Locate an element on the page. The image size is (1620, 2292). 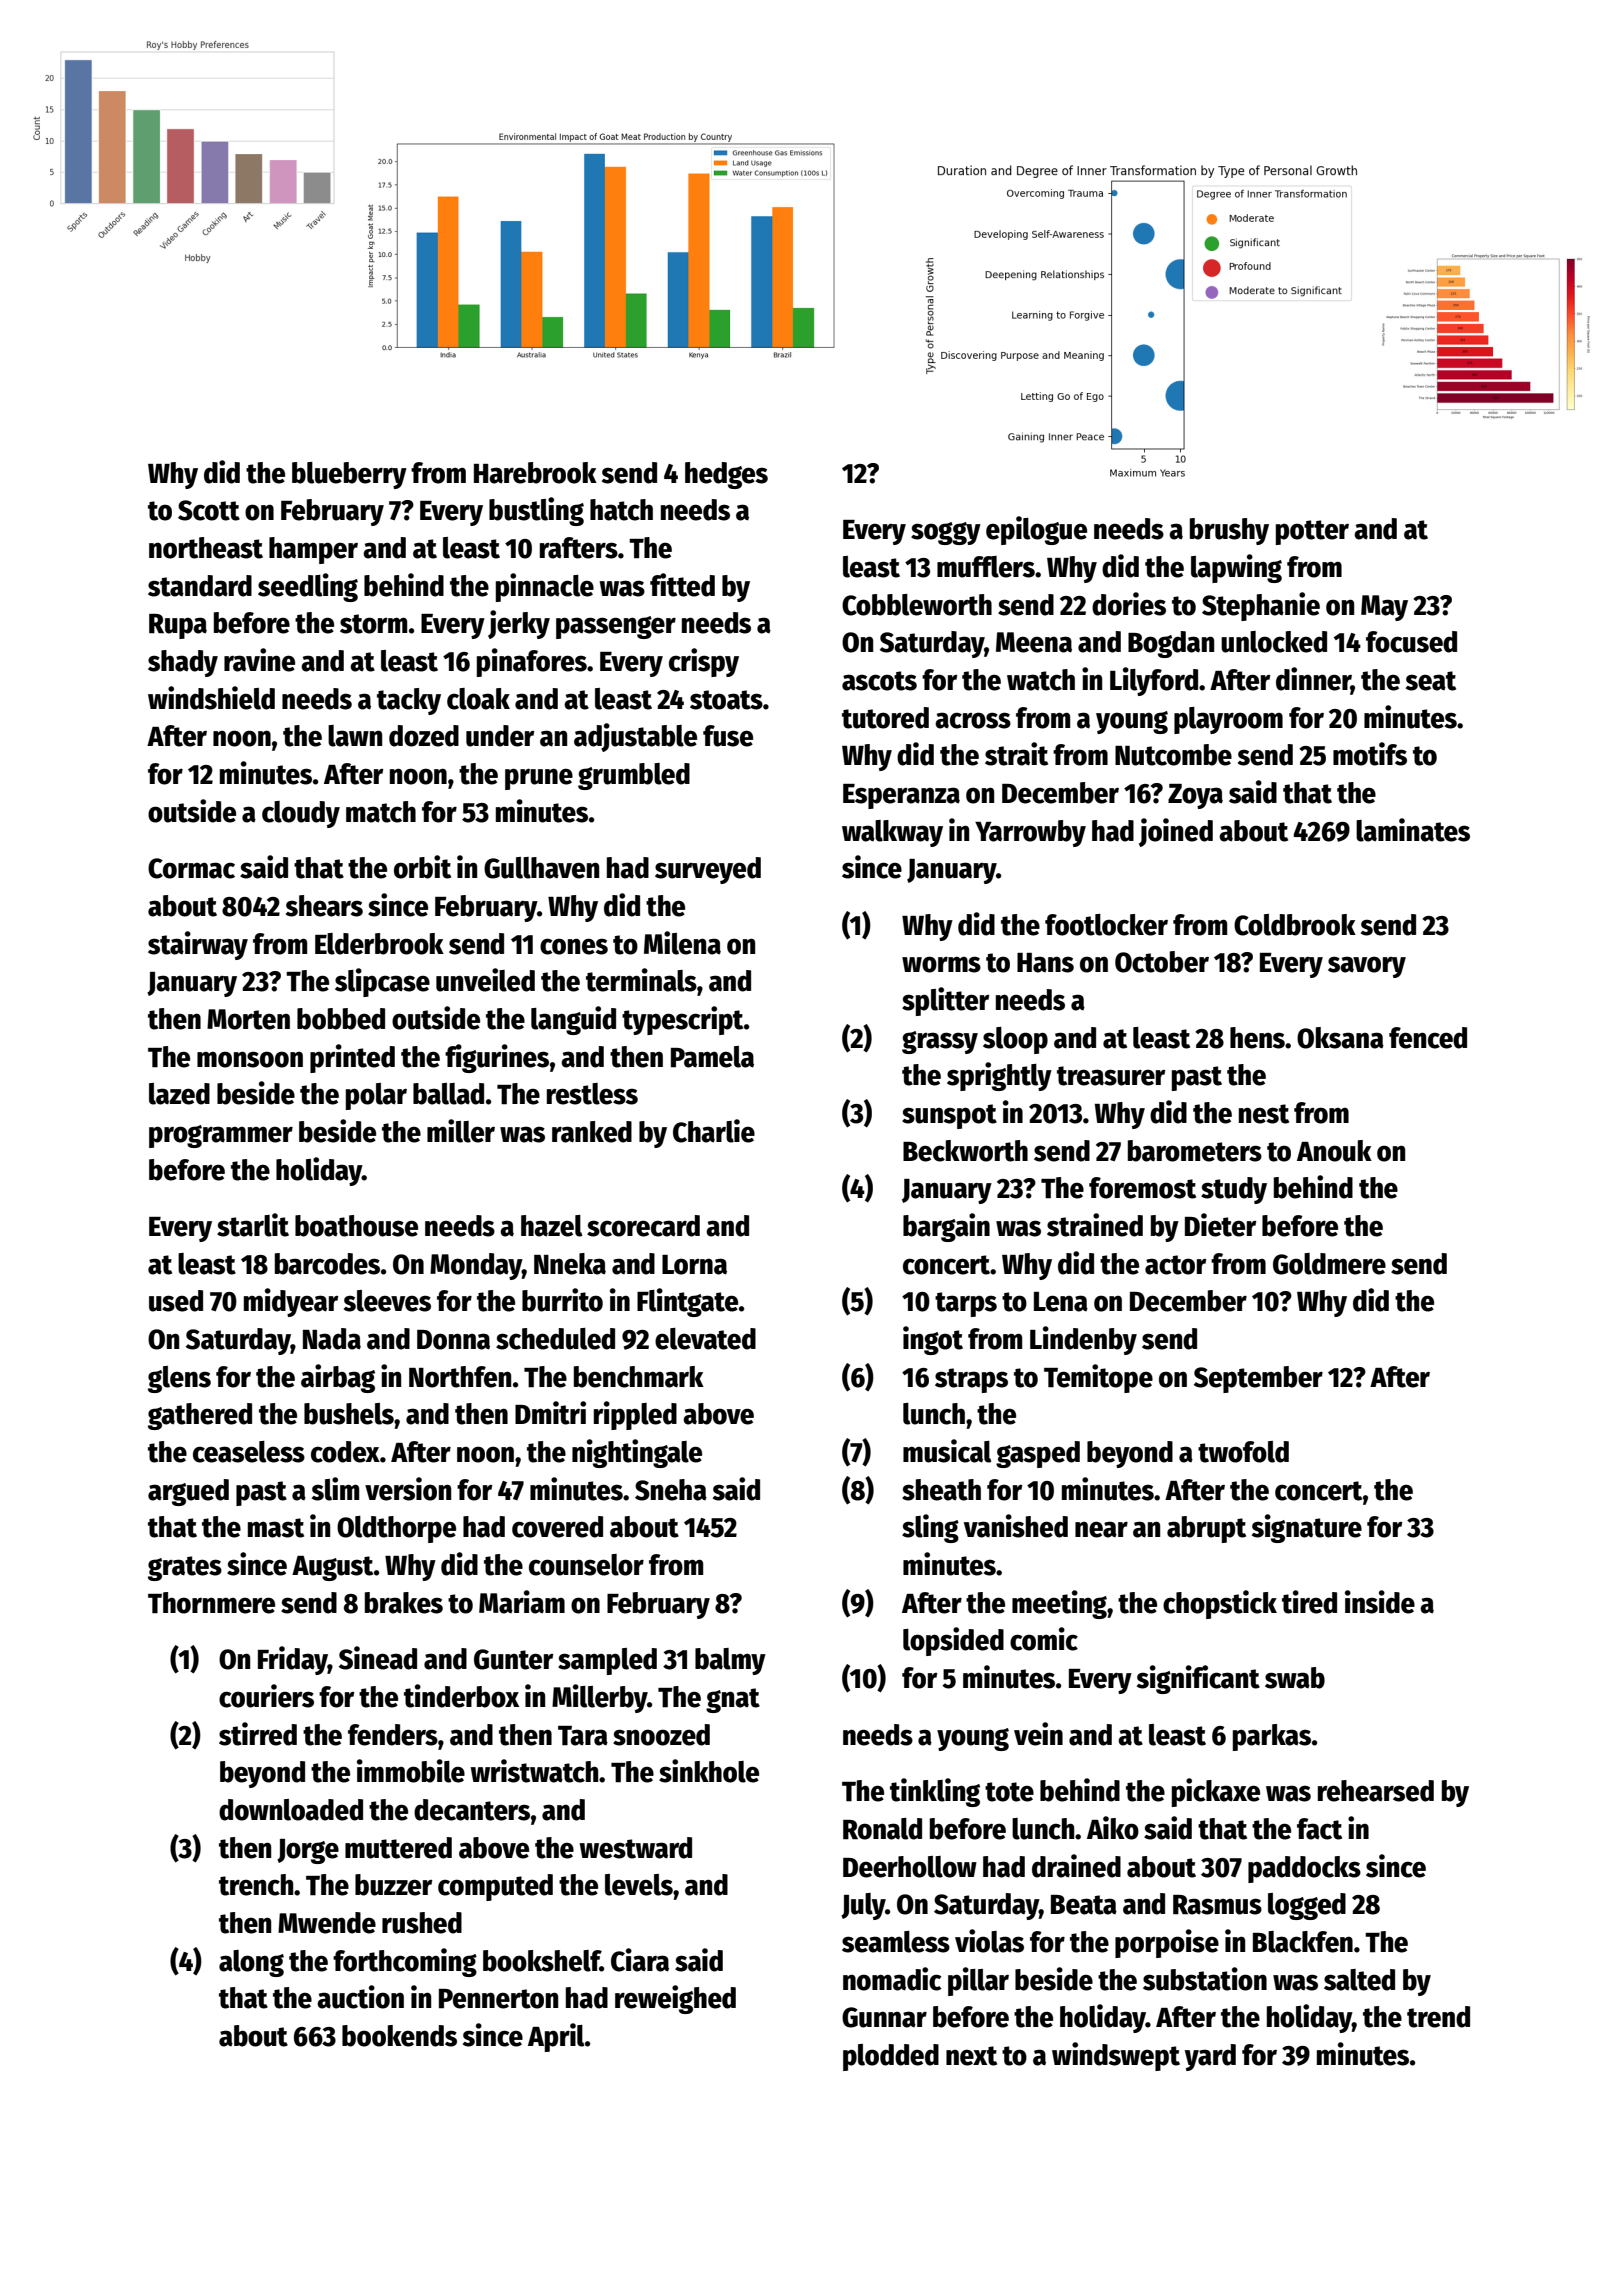
Anouk is located at coordinates (1334, 1151).
